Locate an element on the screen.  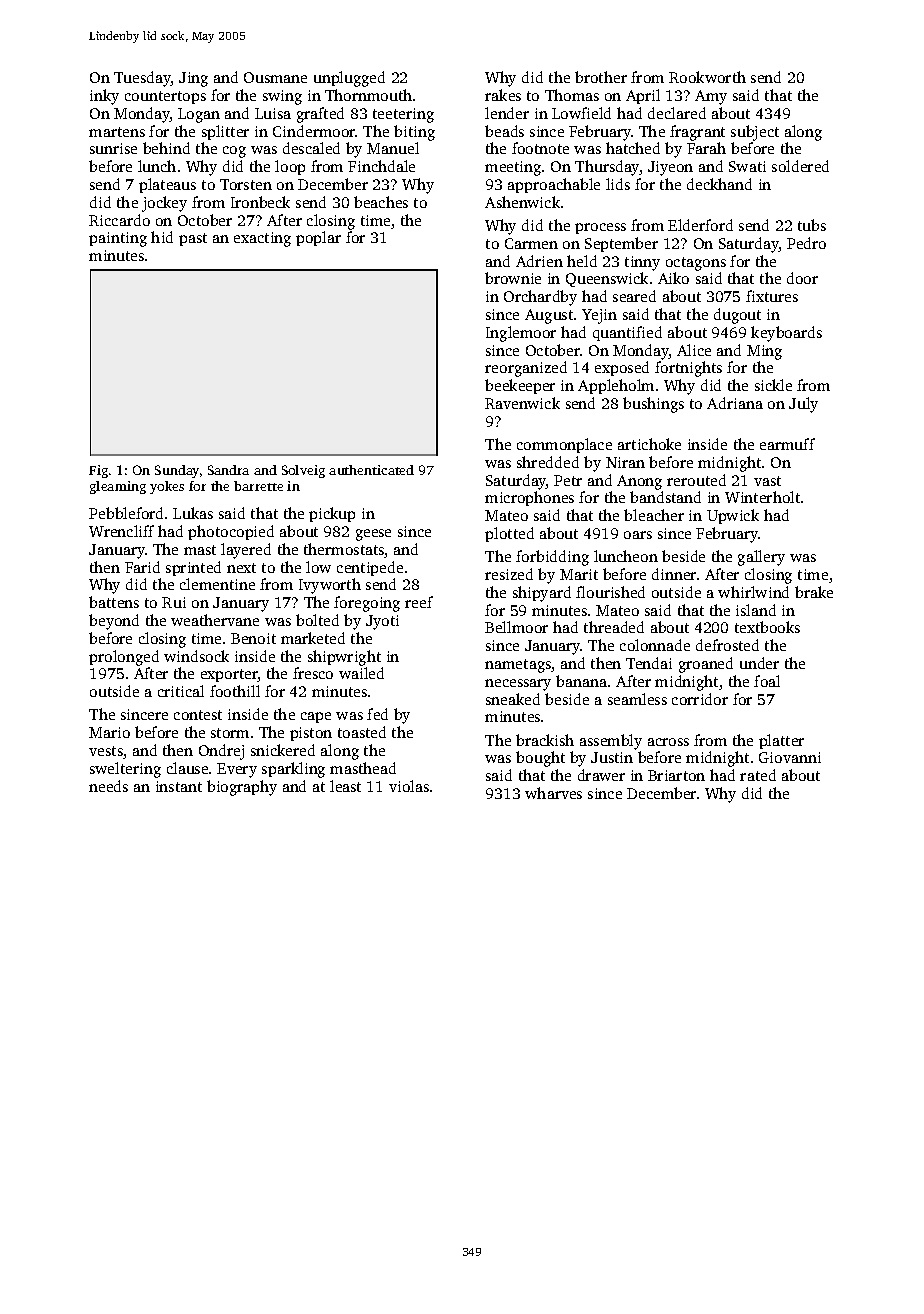
forbidding is located at coordinates (552, 558).
